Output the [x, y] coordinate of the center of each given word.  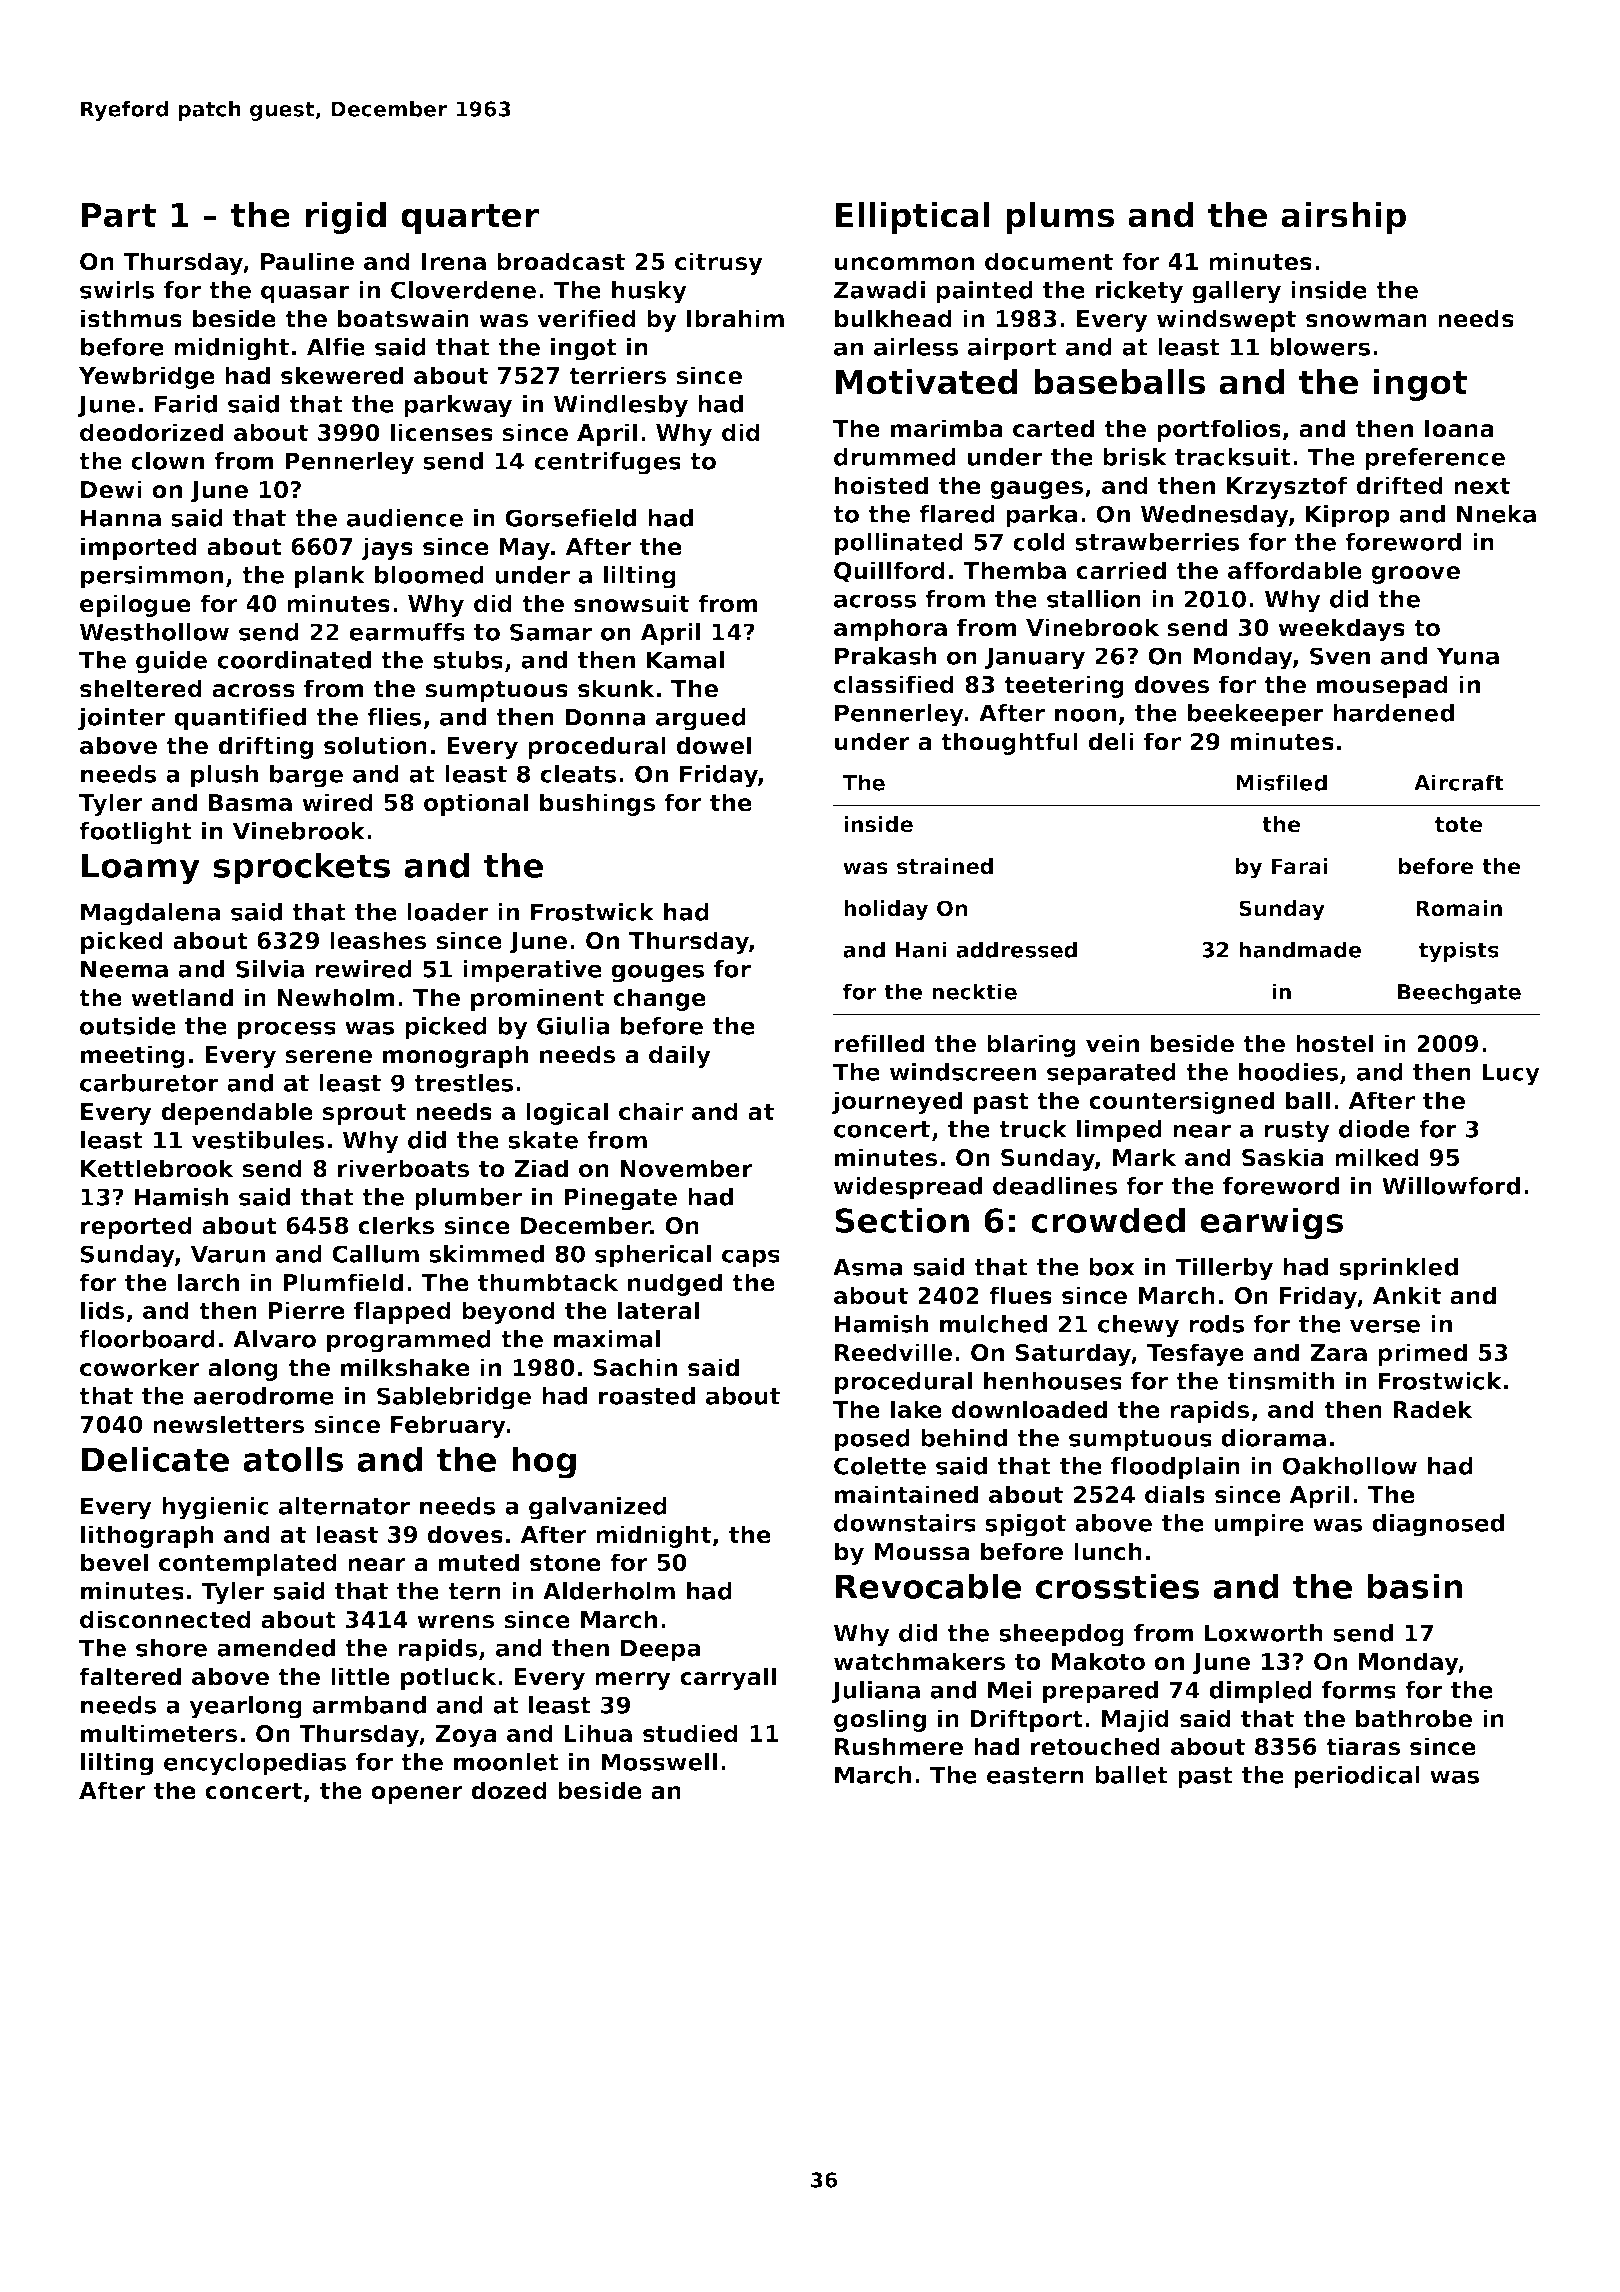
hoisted [881, 485]
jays [387, 548]
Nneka [1496, 514]
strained [945, 866]
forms [1359, 1690]
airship [1343, 218]
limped [1119, 1131]
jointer [122, 719]
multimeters [159, 1733]
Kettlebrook [157, 1168]
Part [119, 215]
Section [902, 1220]
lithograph [147, 1536]
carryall [728, 1678]
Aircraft [1459, 782]
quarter [470, 219]
